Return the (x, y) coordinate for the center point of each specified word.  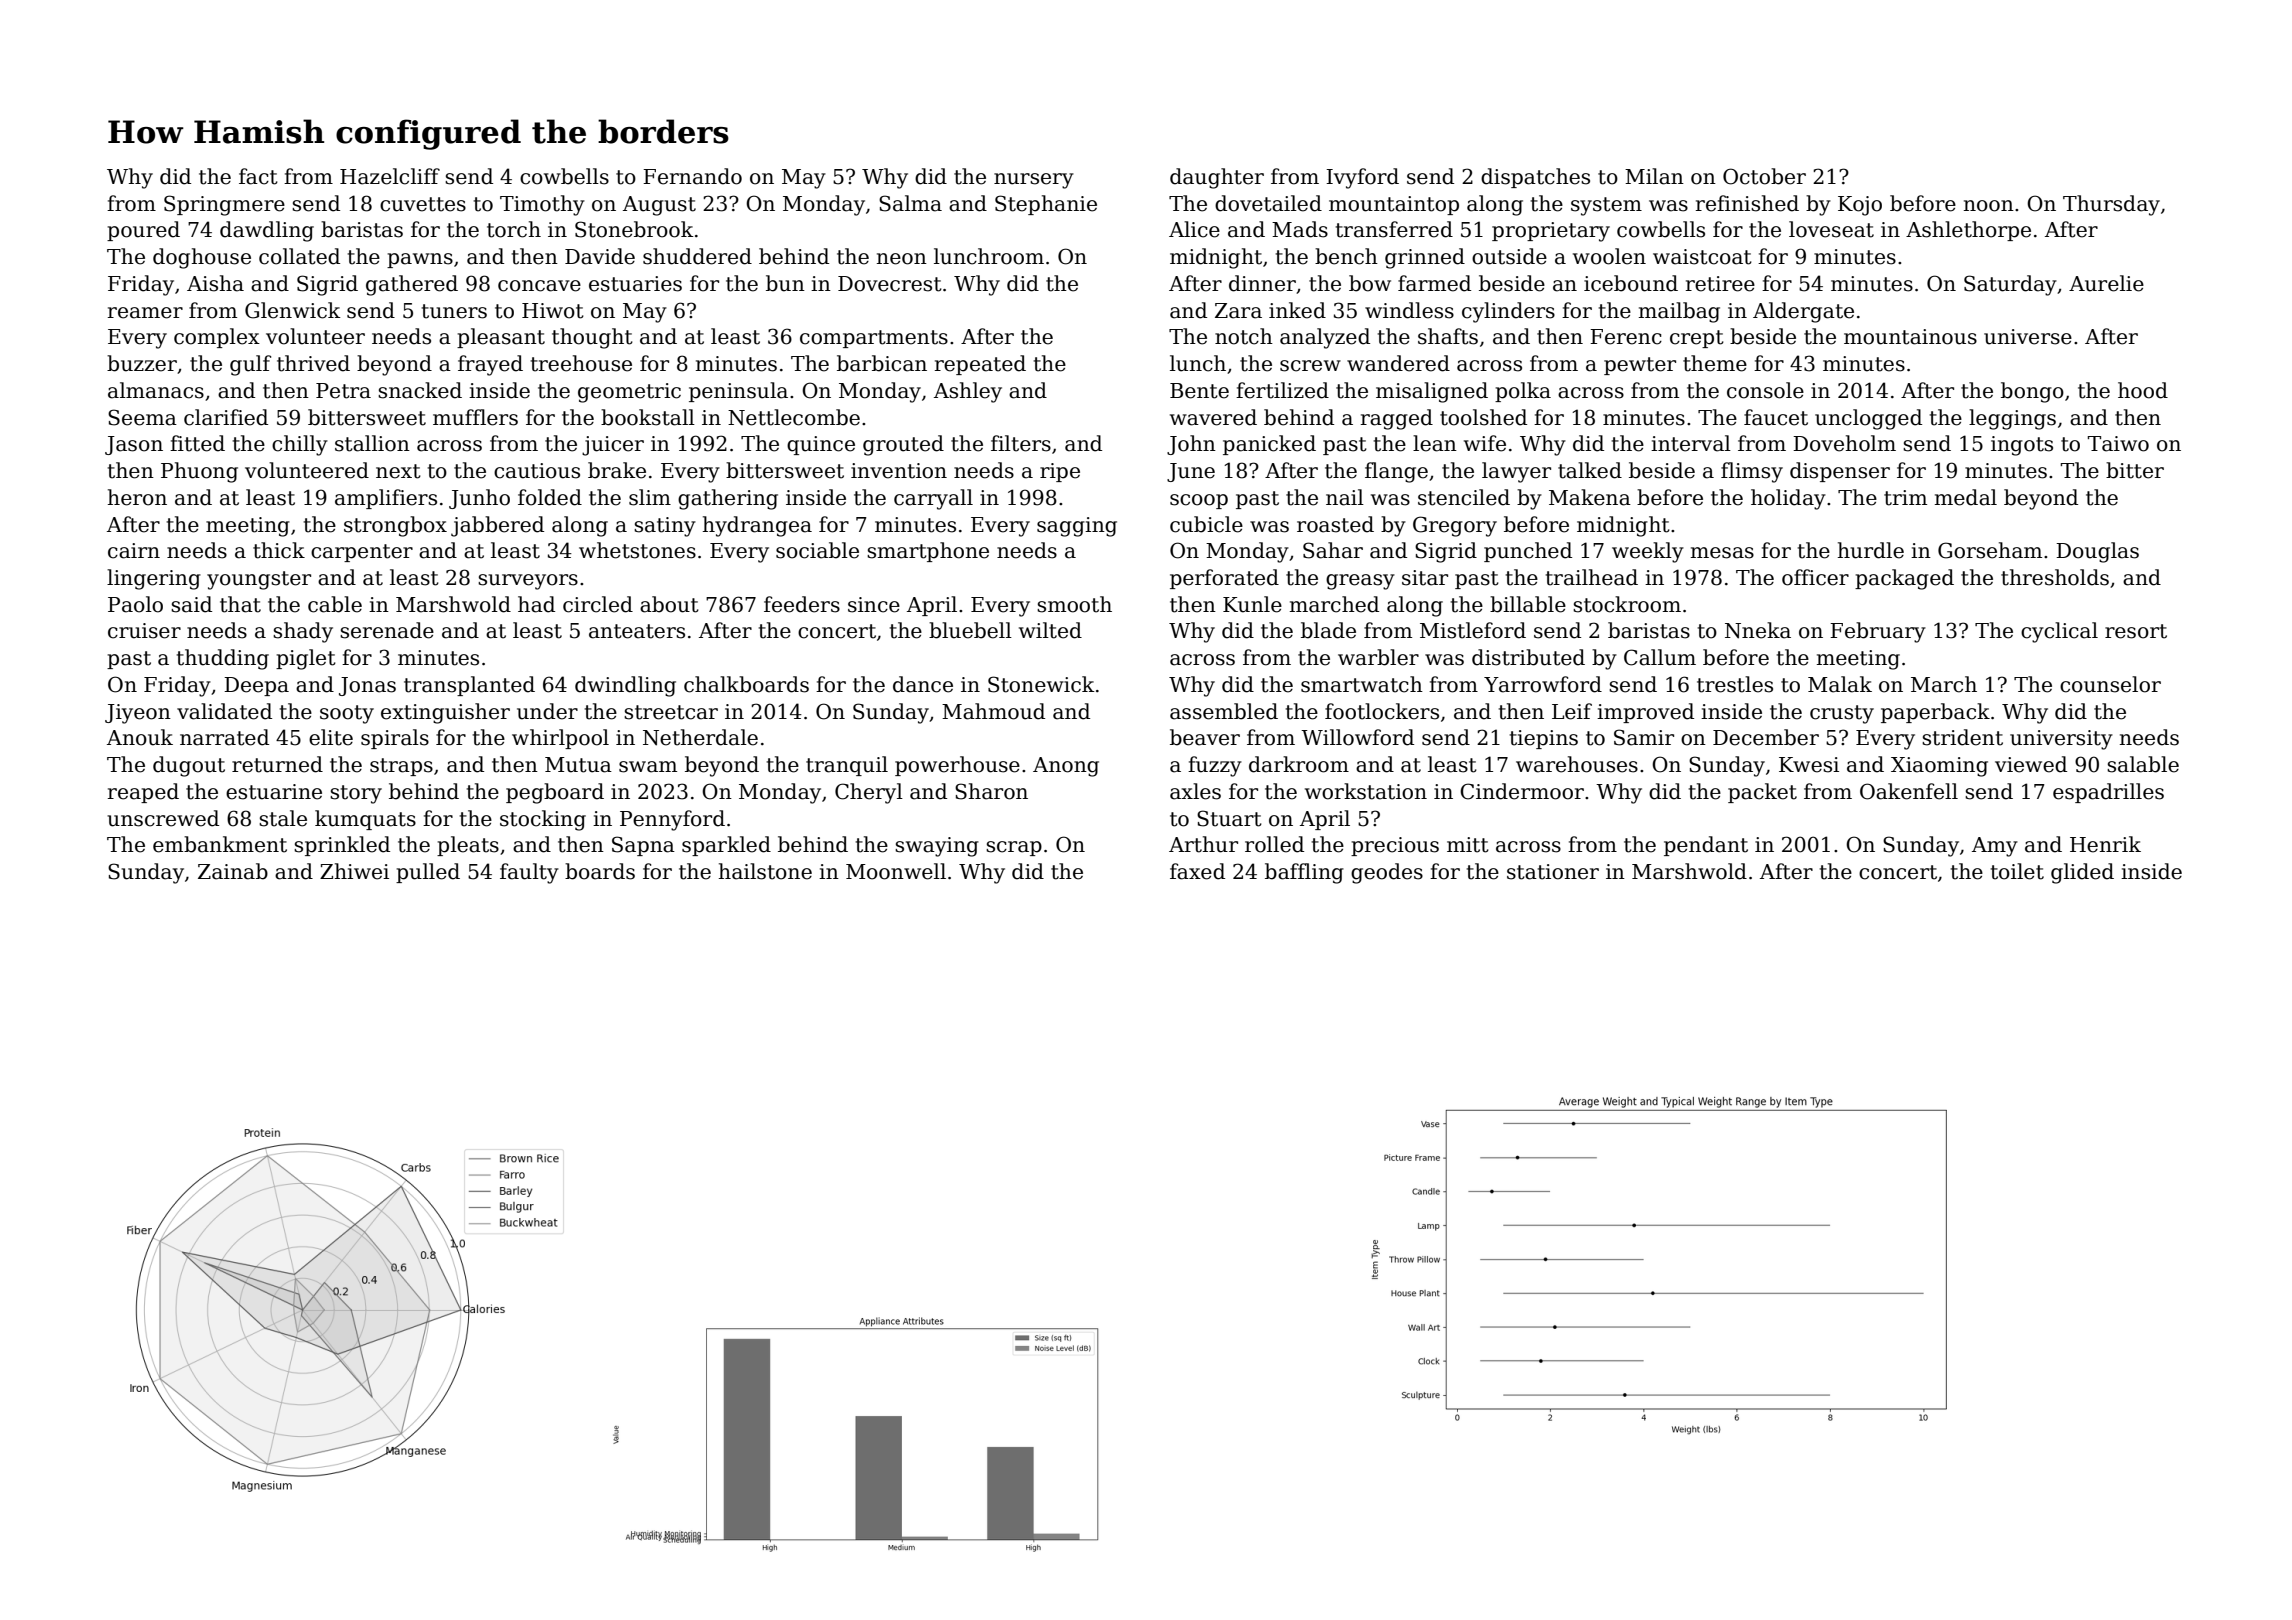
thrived (313, 363)
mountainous (1910, 337)
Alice (1194, 229)
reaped (143, 793)
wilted (1050, 630)
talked (1590, 470)
